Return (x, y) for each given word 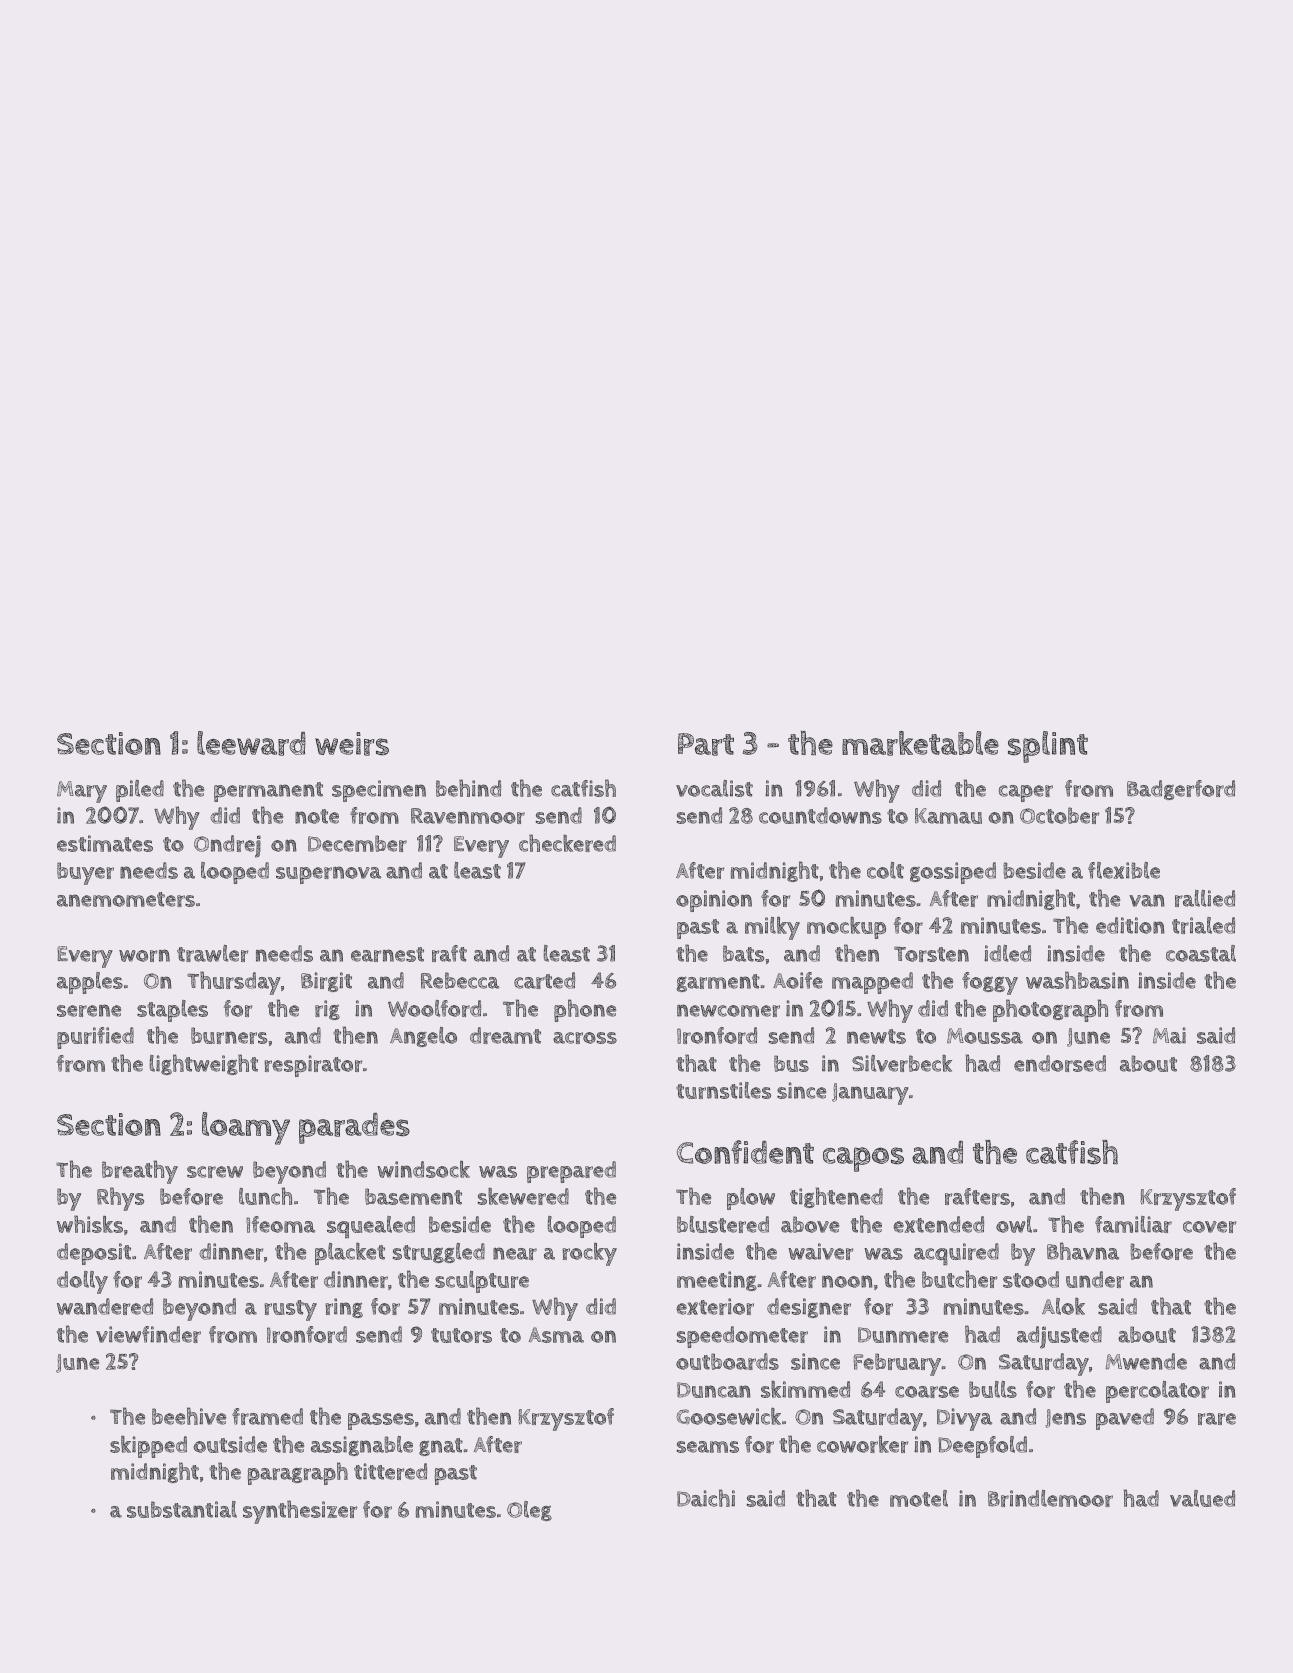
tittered (390, 1471)
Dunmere (903, 1335)
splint (1048, 747)
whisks (90, 1224)
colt (885, 870)
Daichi (706, 1498)
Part (706, 744)
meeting (717, 1281)
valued (1202, 1498)
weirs (352, 744)
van (1147, 900)
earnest (387, 954)
